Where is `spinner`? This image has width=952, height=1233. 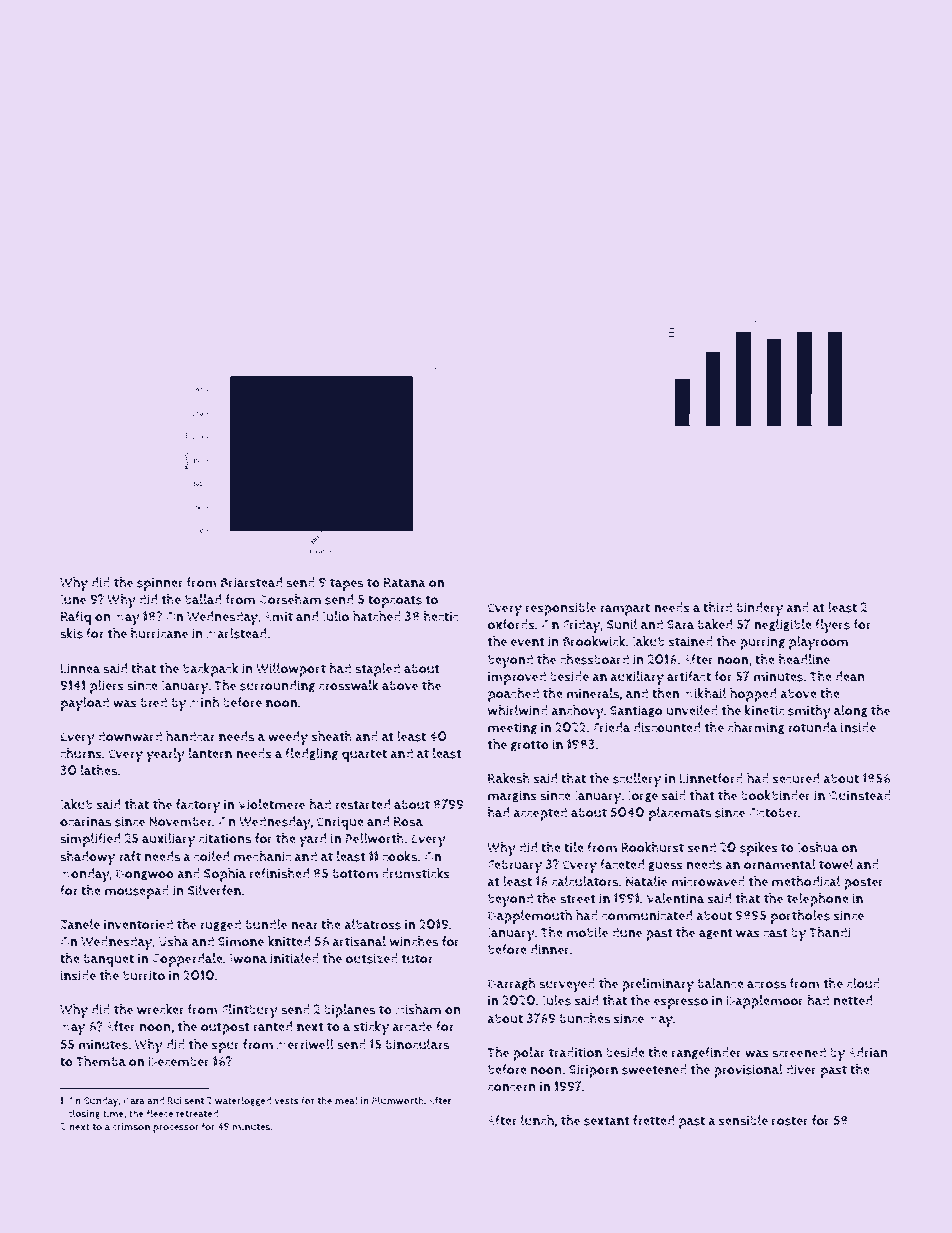 spinner is located at coordinates (160, 584).
